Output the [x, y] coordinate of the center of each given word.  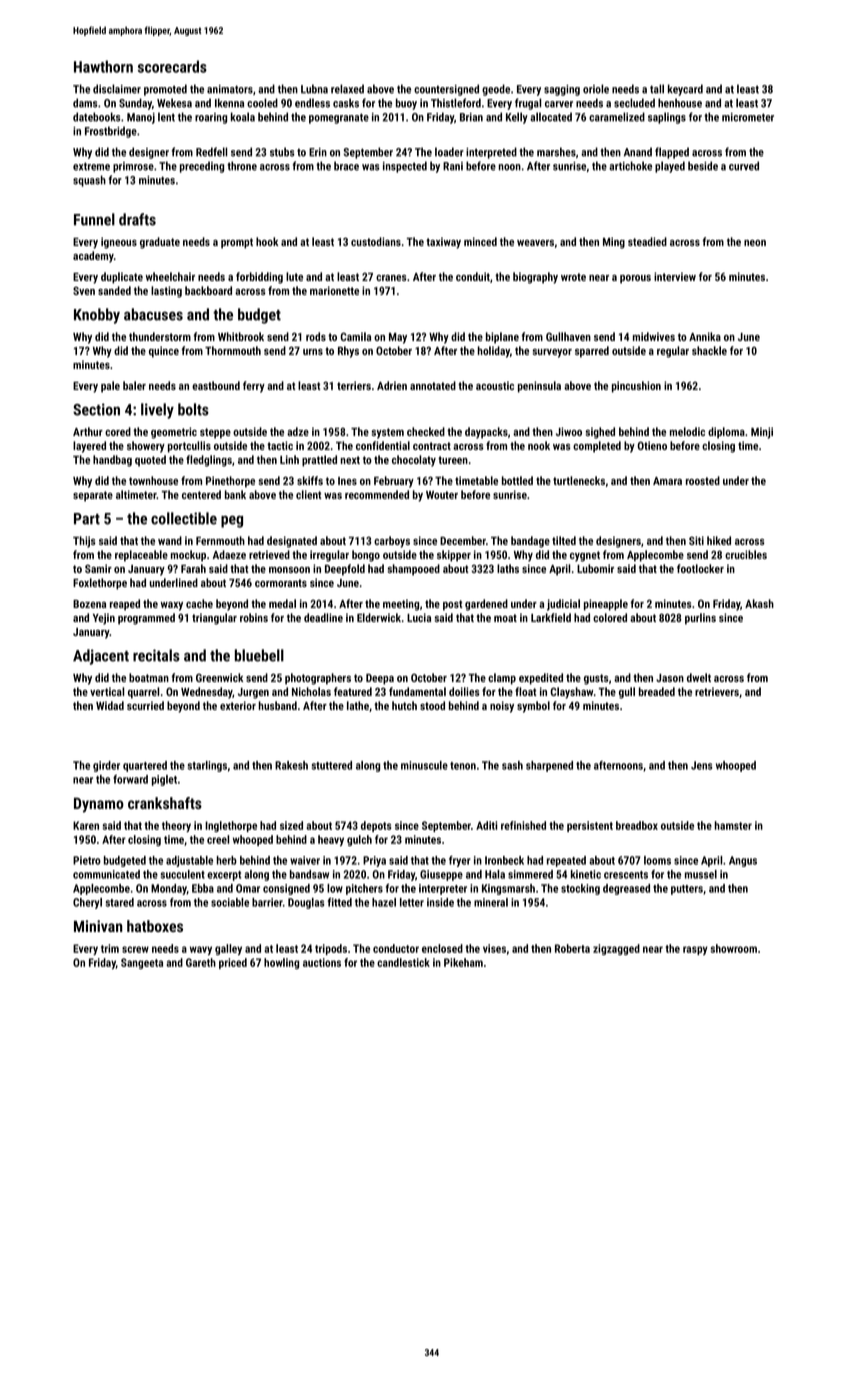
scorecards [172, 66]
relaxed [347, 89]
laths [508, 568]
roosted [703, 480]
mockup [188, 556]
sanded [114, 290]
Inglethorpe [231, 826]
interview [675, 276]
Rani [453, 166]
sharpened [549, 766]
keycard [685, 90]
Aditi [486, 825]
